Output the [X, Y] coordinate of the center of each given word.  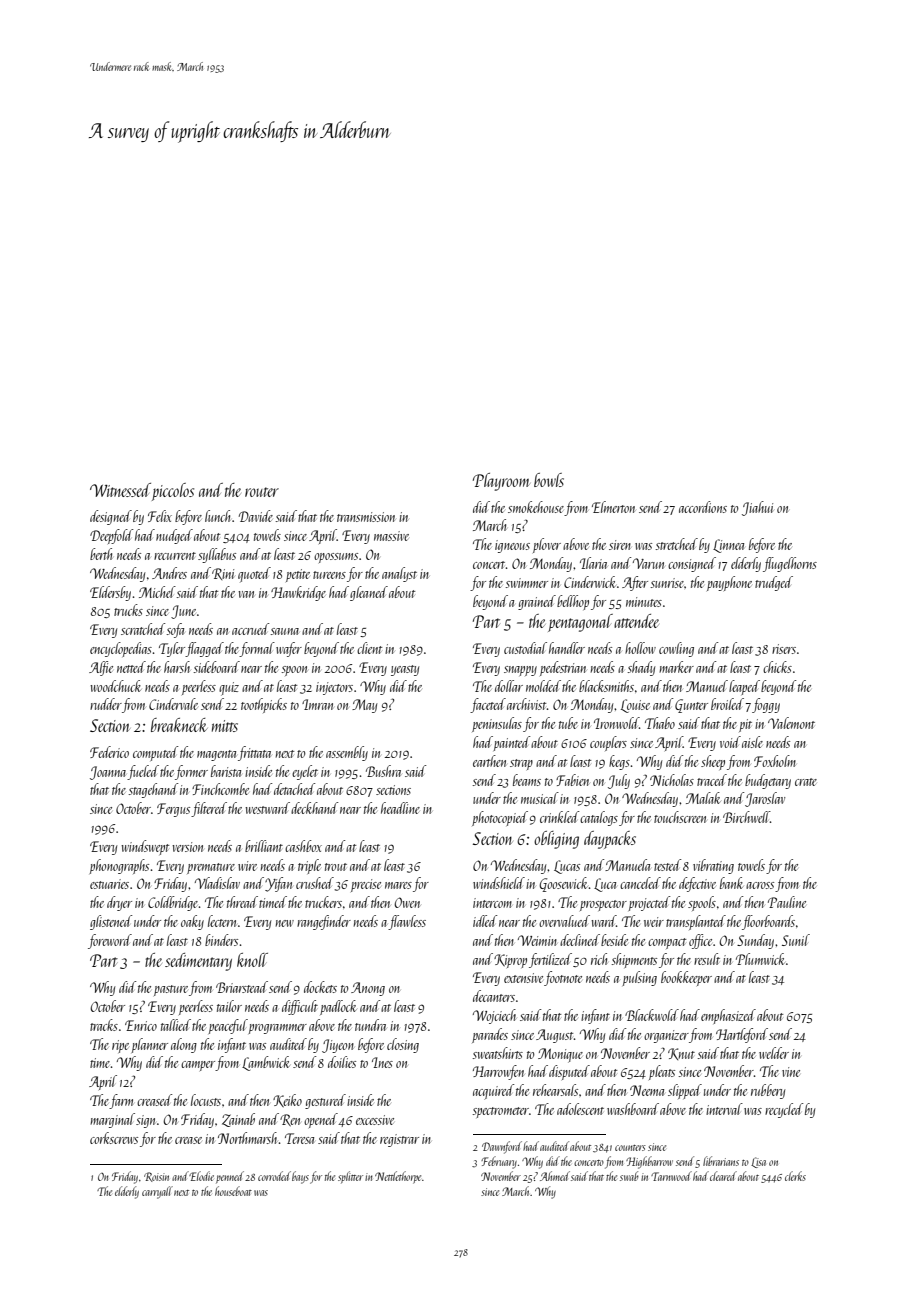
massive [391, 536]
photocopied [500, 818]
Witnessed [120, 490]
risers [784, 649]
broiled [727, 704]
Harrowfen [498, 1072]
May [364, 706]
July [619, 781]
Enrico [141, 1025]
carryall [157, 1192]
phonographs [119, 866]
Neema [647, 1090]
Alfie [101, 668]
